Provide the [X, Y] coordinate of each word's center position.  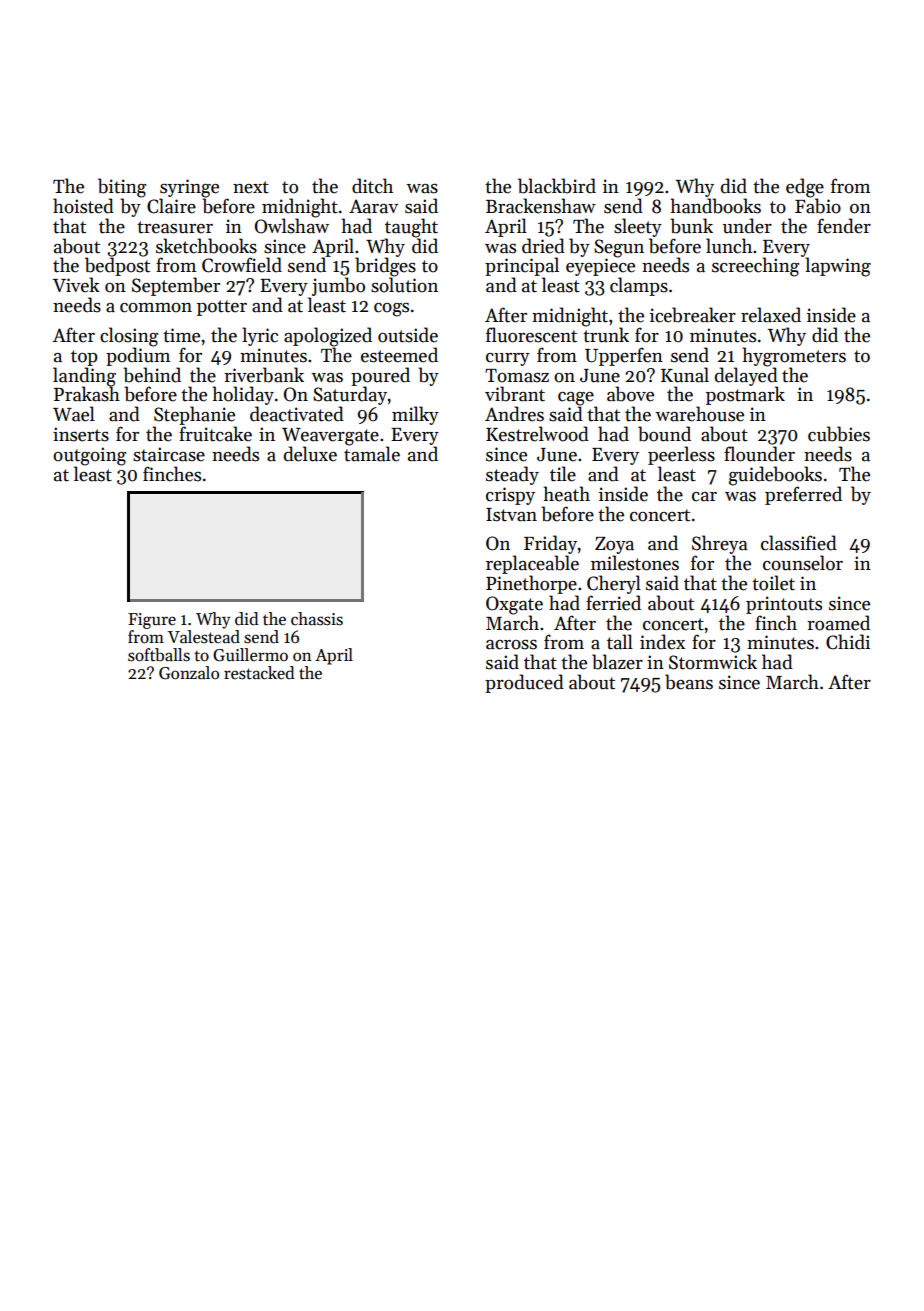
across [511, 645]
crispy [510, 496]
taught [411, 228]
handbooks [715, 206]
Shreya [720, 544]
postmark [745, 395]
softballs [159, 655]
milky [415, 415]
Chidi [848, 642]
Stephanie [194, 415]
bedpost [117, 266]
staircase [169, 454]
